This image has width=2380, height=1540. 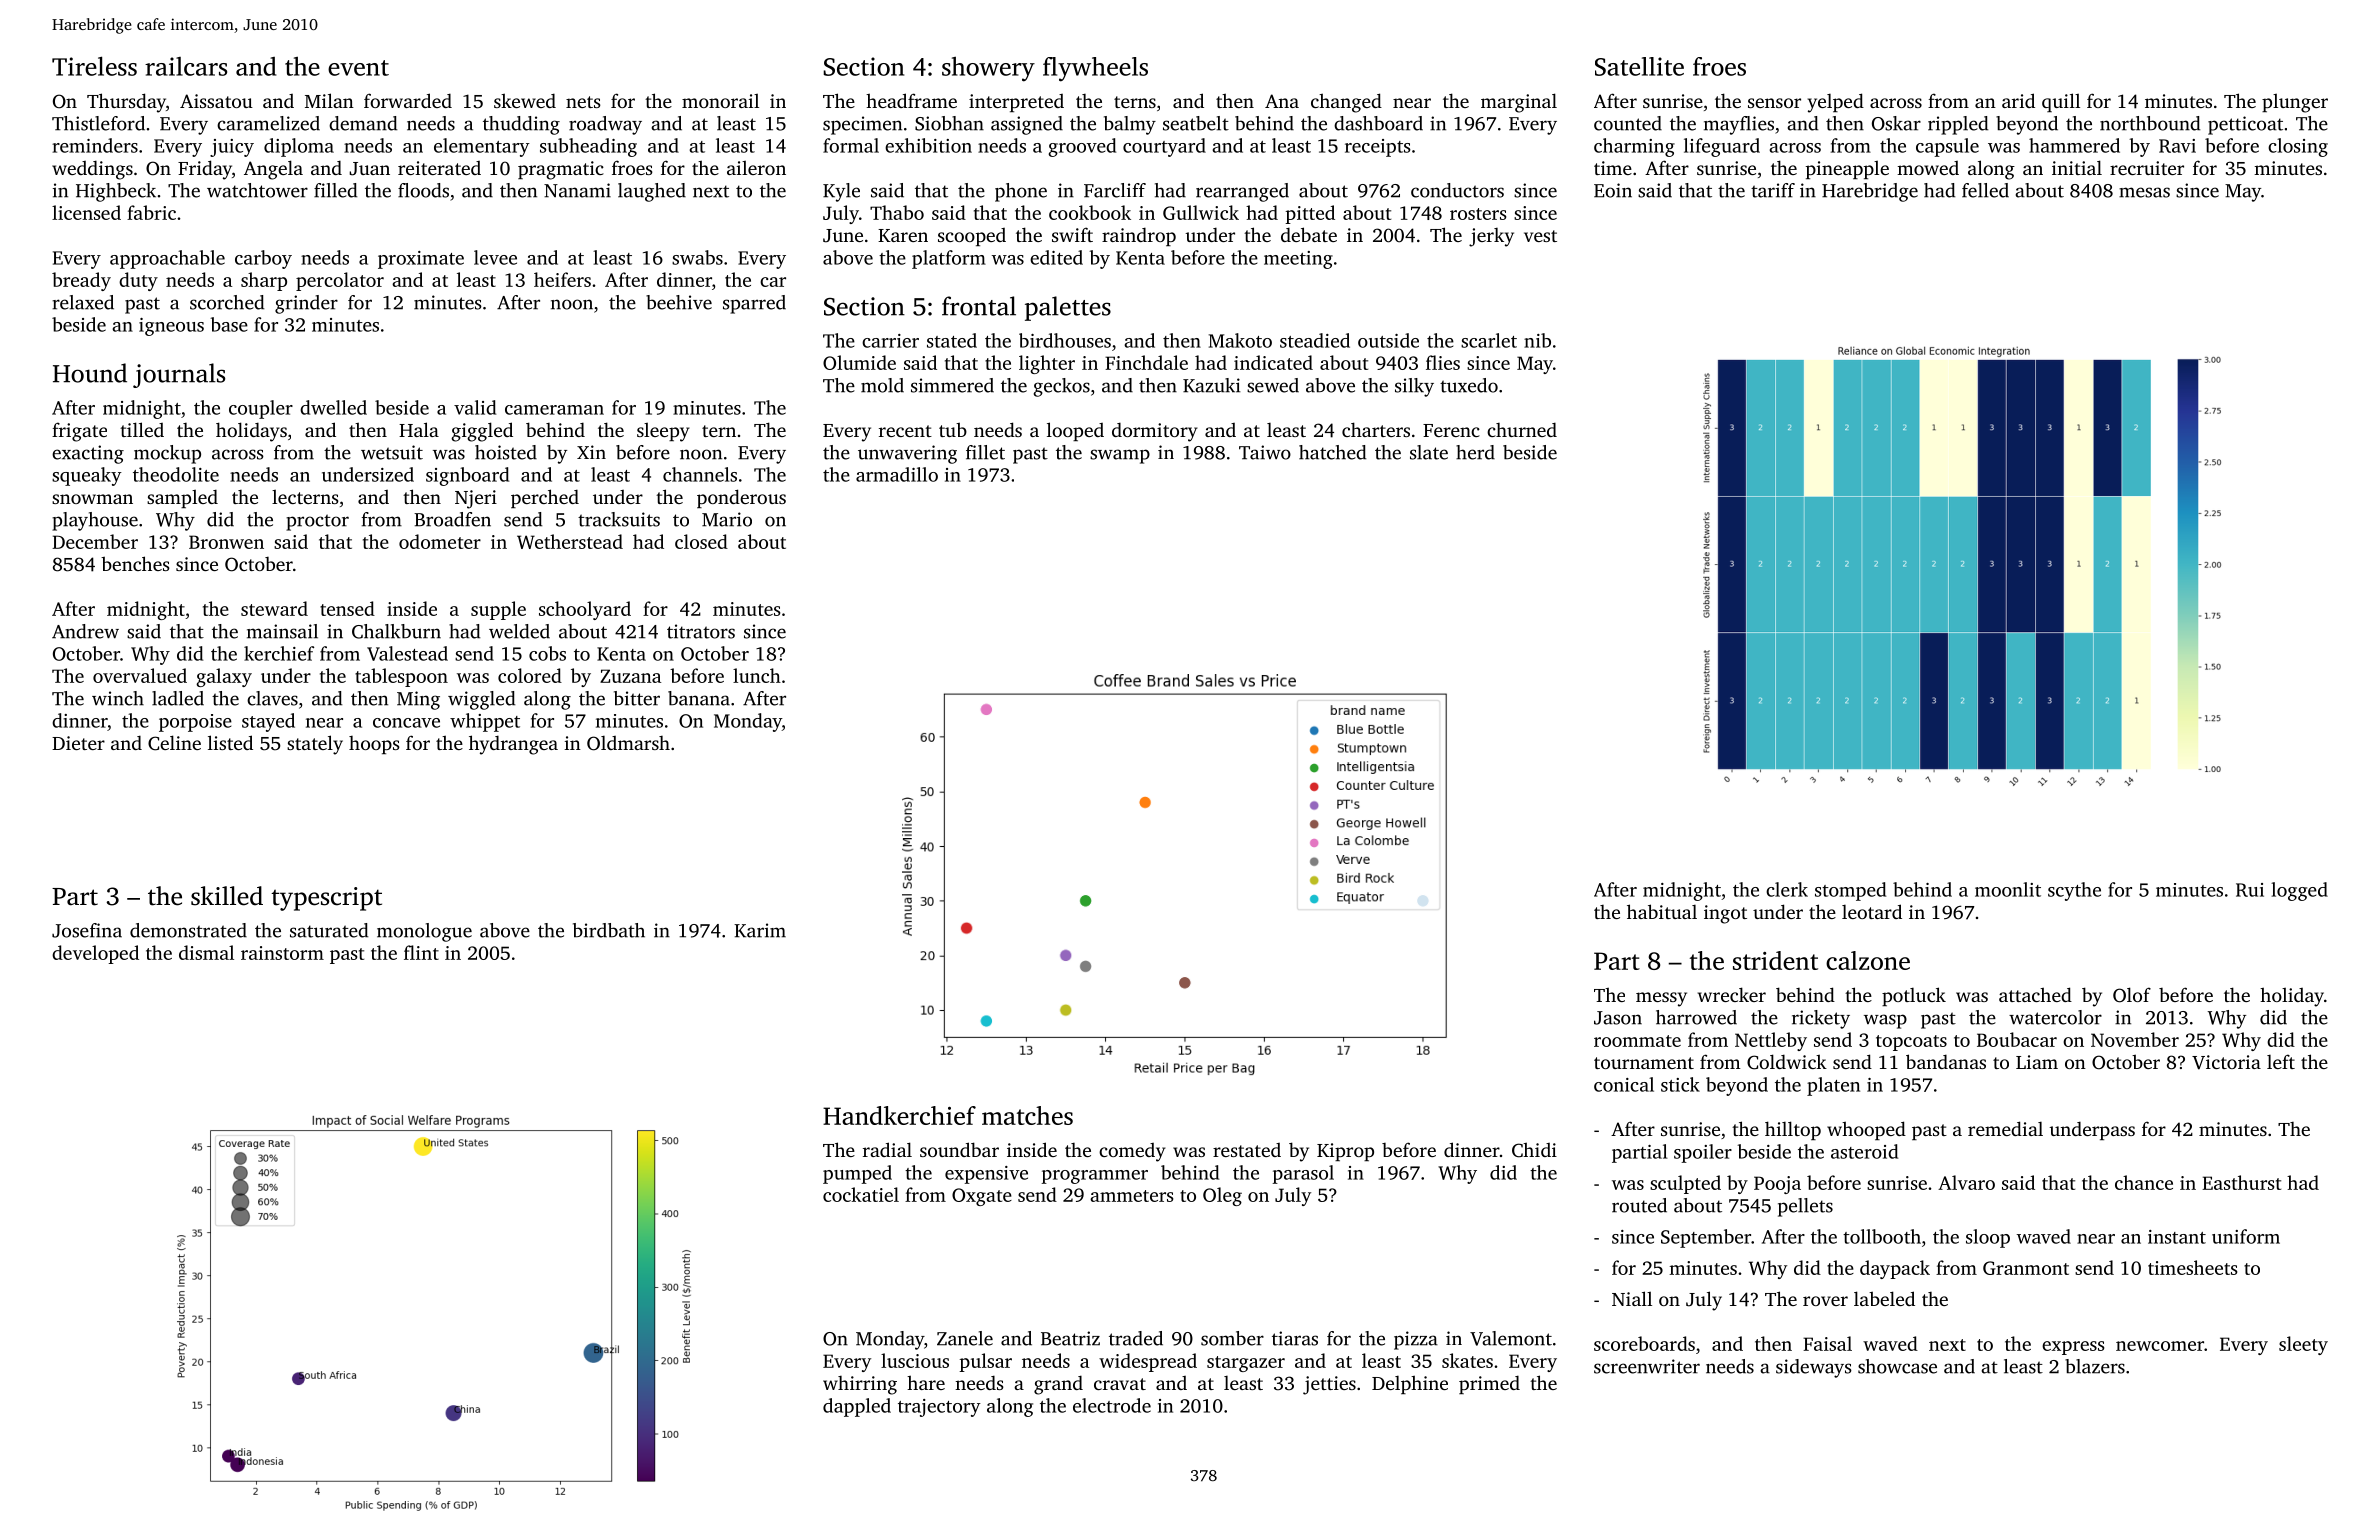 I want to click on swamp, so click(x=1120, y=456).
